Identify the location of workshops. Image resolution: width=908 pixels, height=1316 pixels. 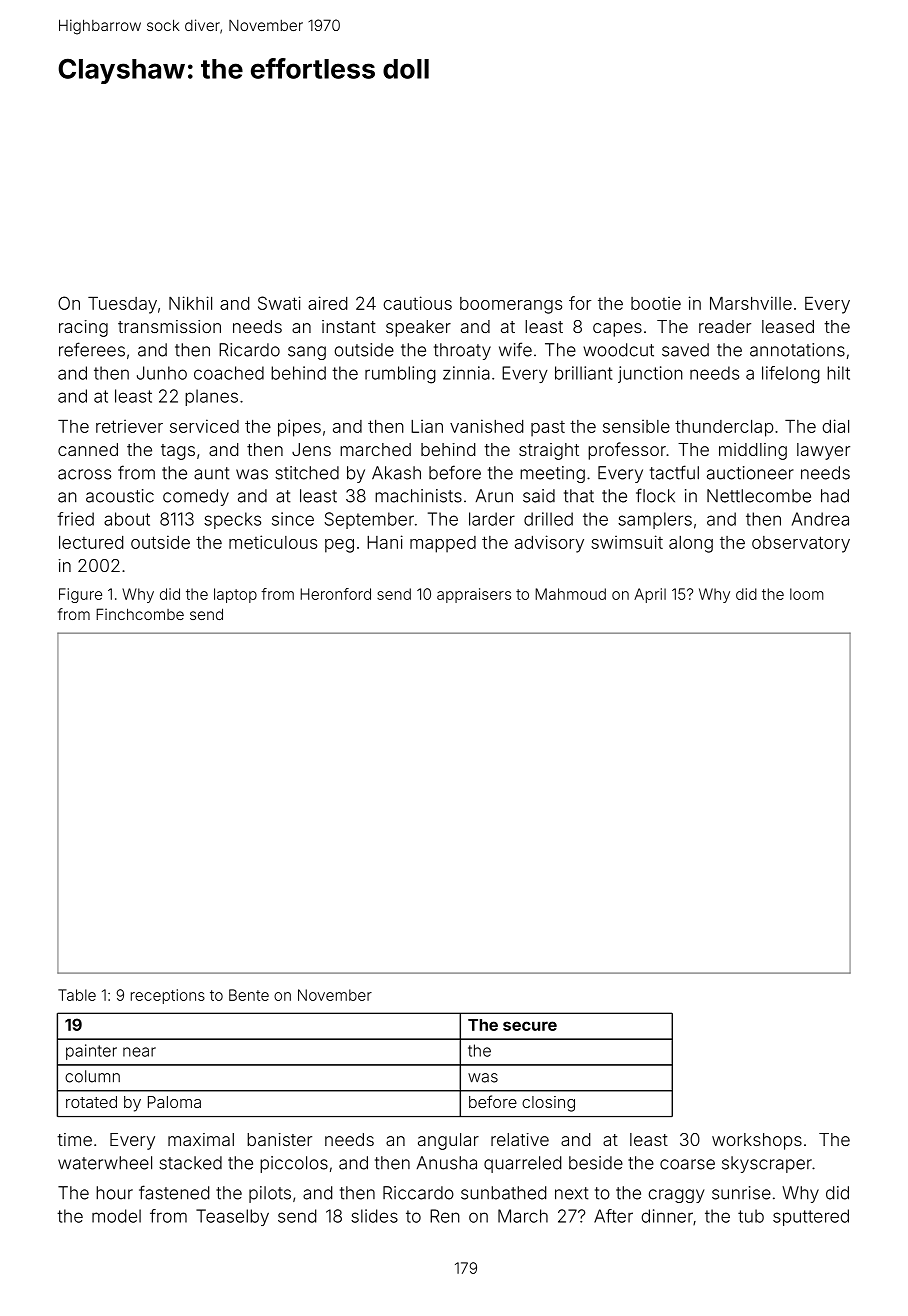
(757, 1141).
